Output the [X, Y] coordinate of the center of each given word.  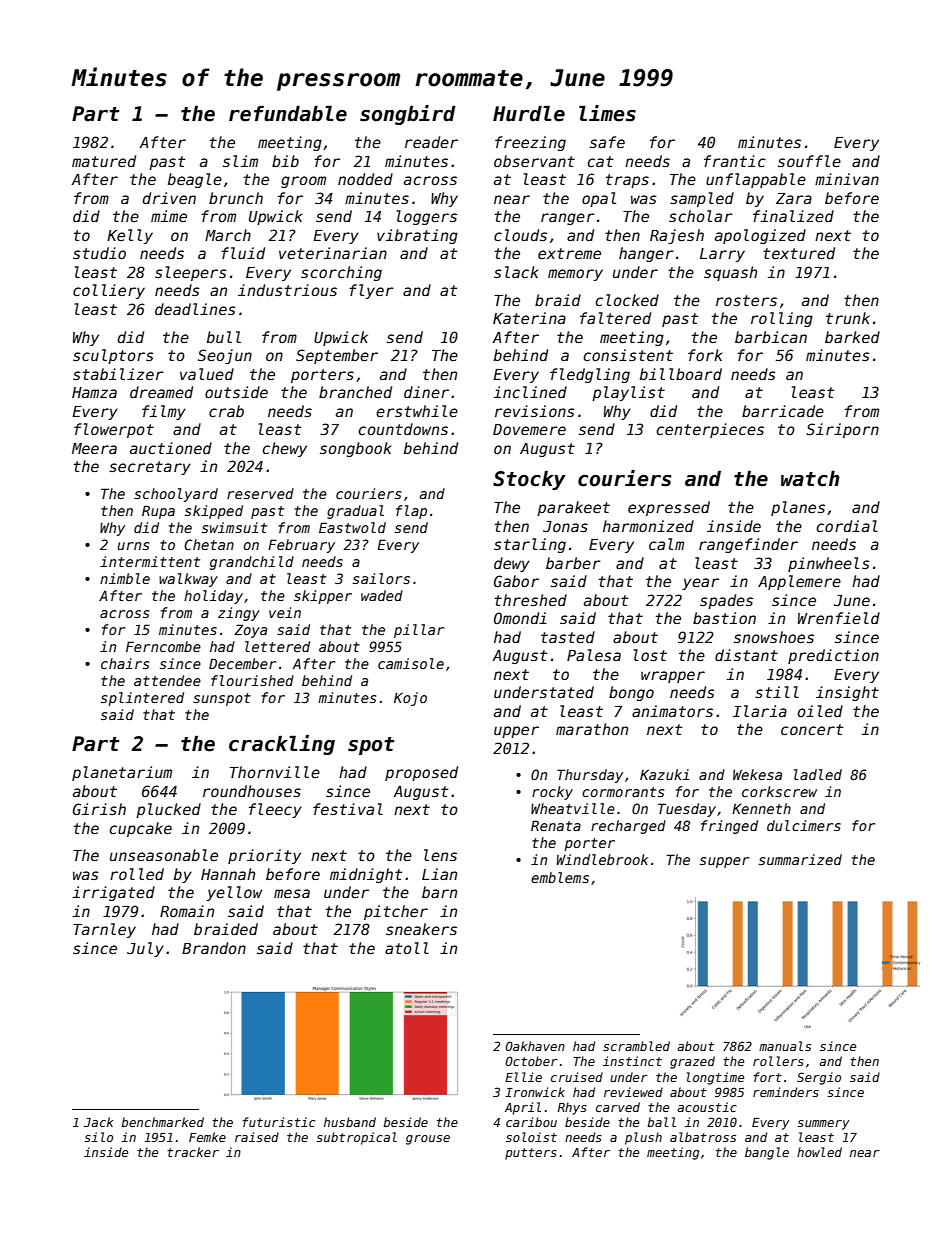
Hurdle [529, 113]
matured [104, 161]
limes [607, 113]
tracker [193, 1152]
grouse [428, 1140]
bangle [767, 1153]
